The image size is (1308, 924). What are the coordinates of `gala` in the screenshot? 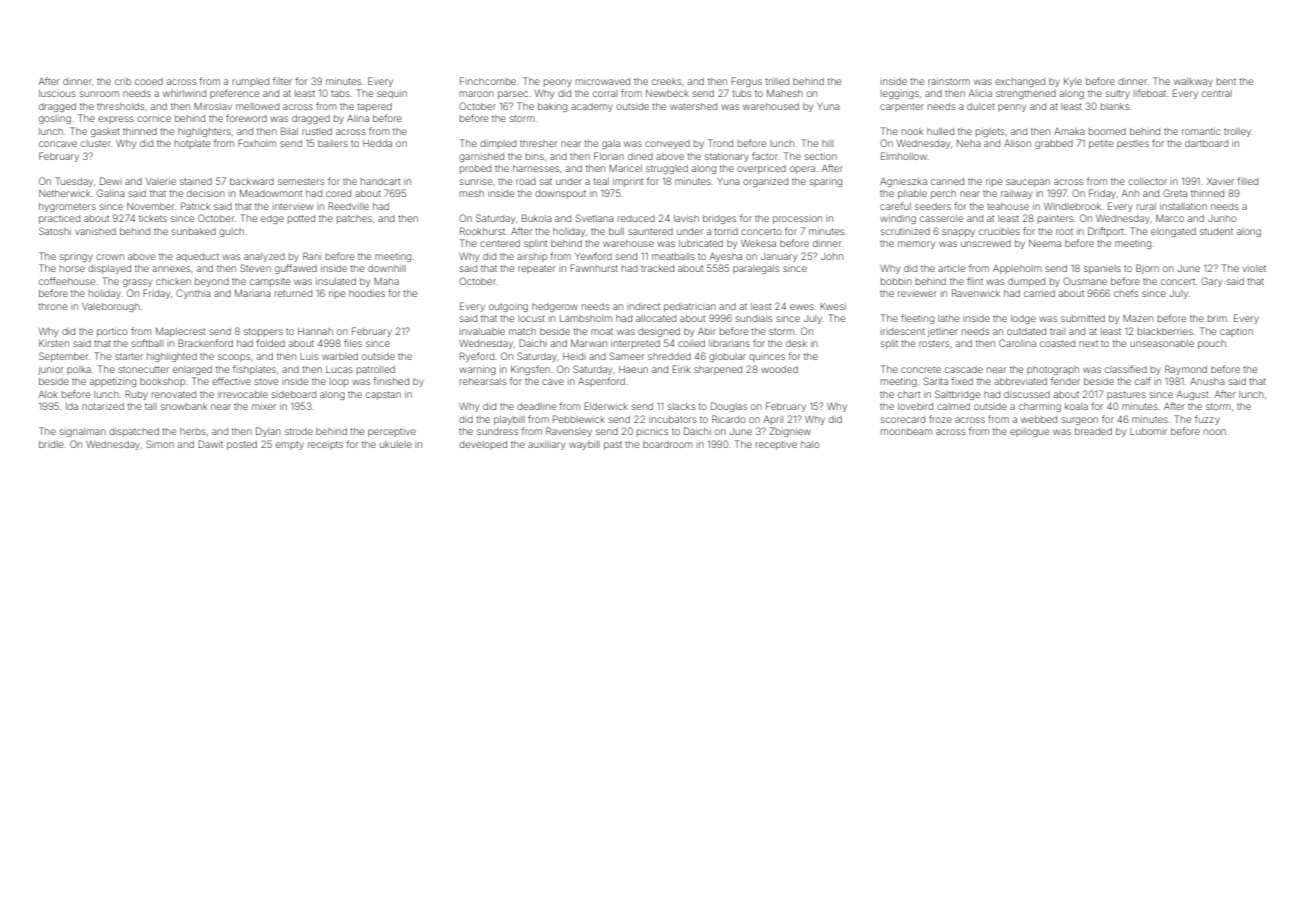 It's located at (611, 144).
